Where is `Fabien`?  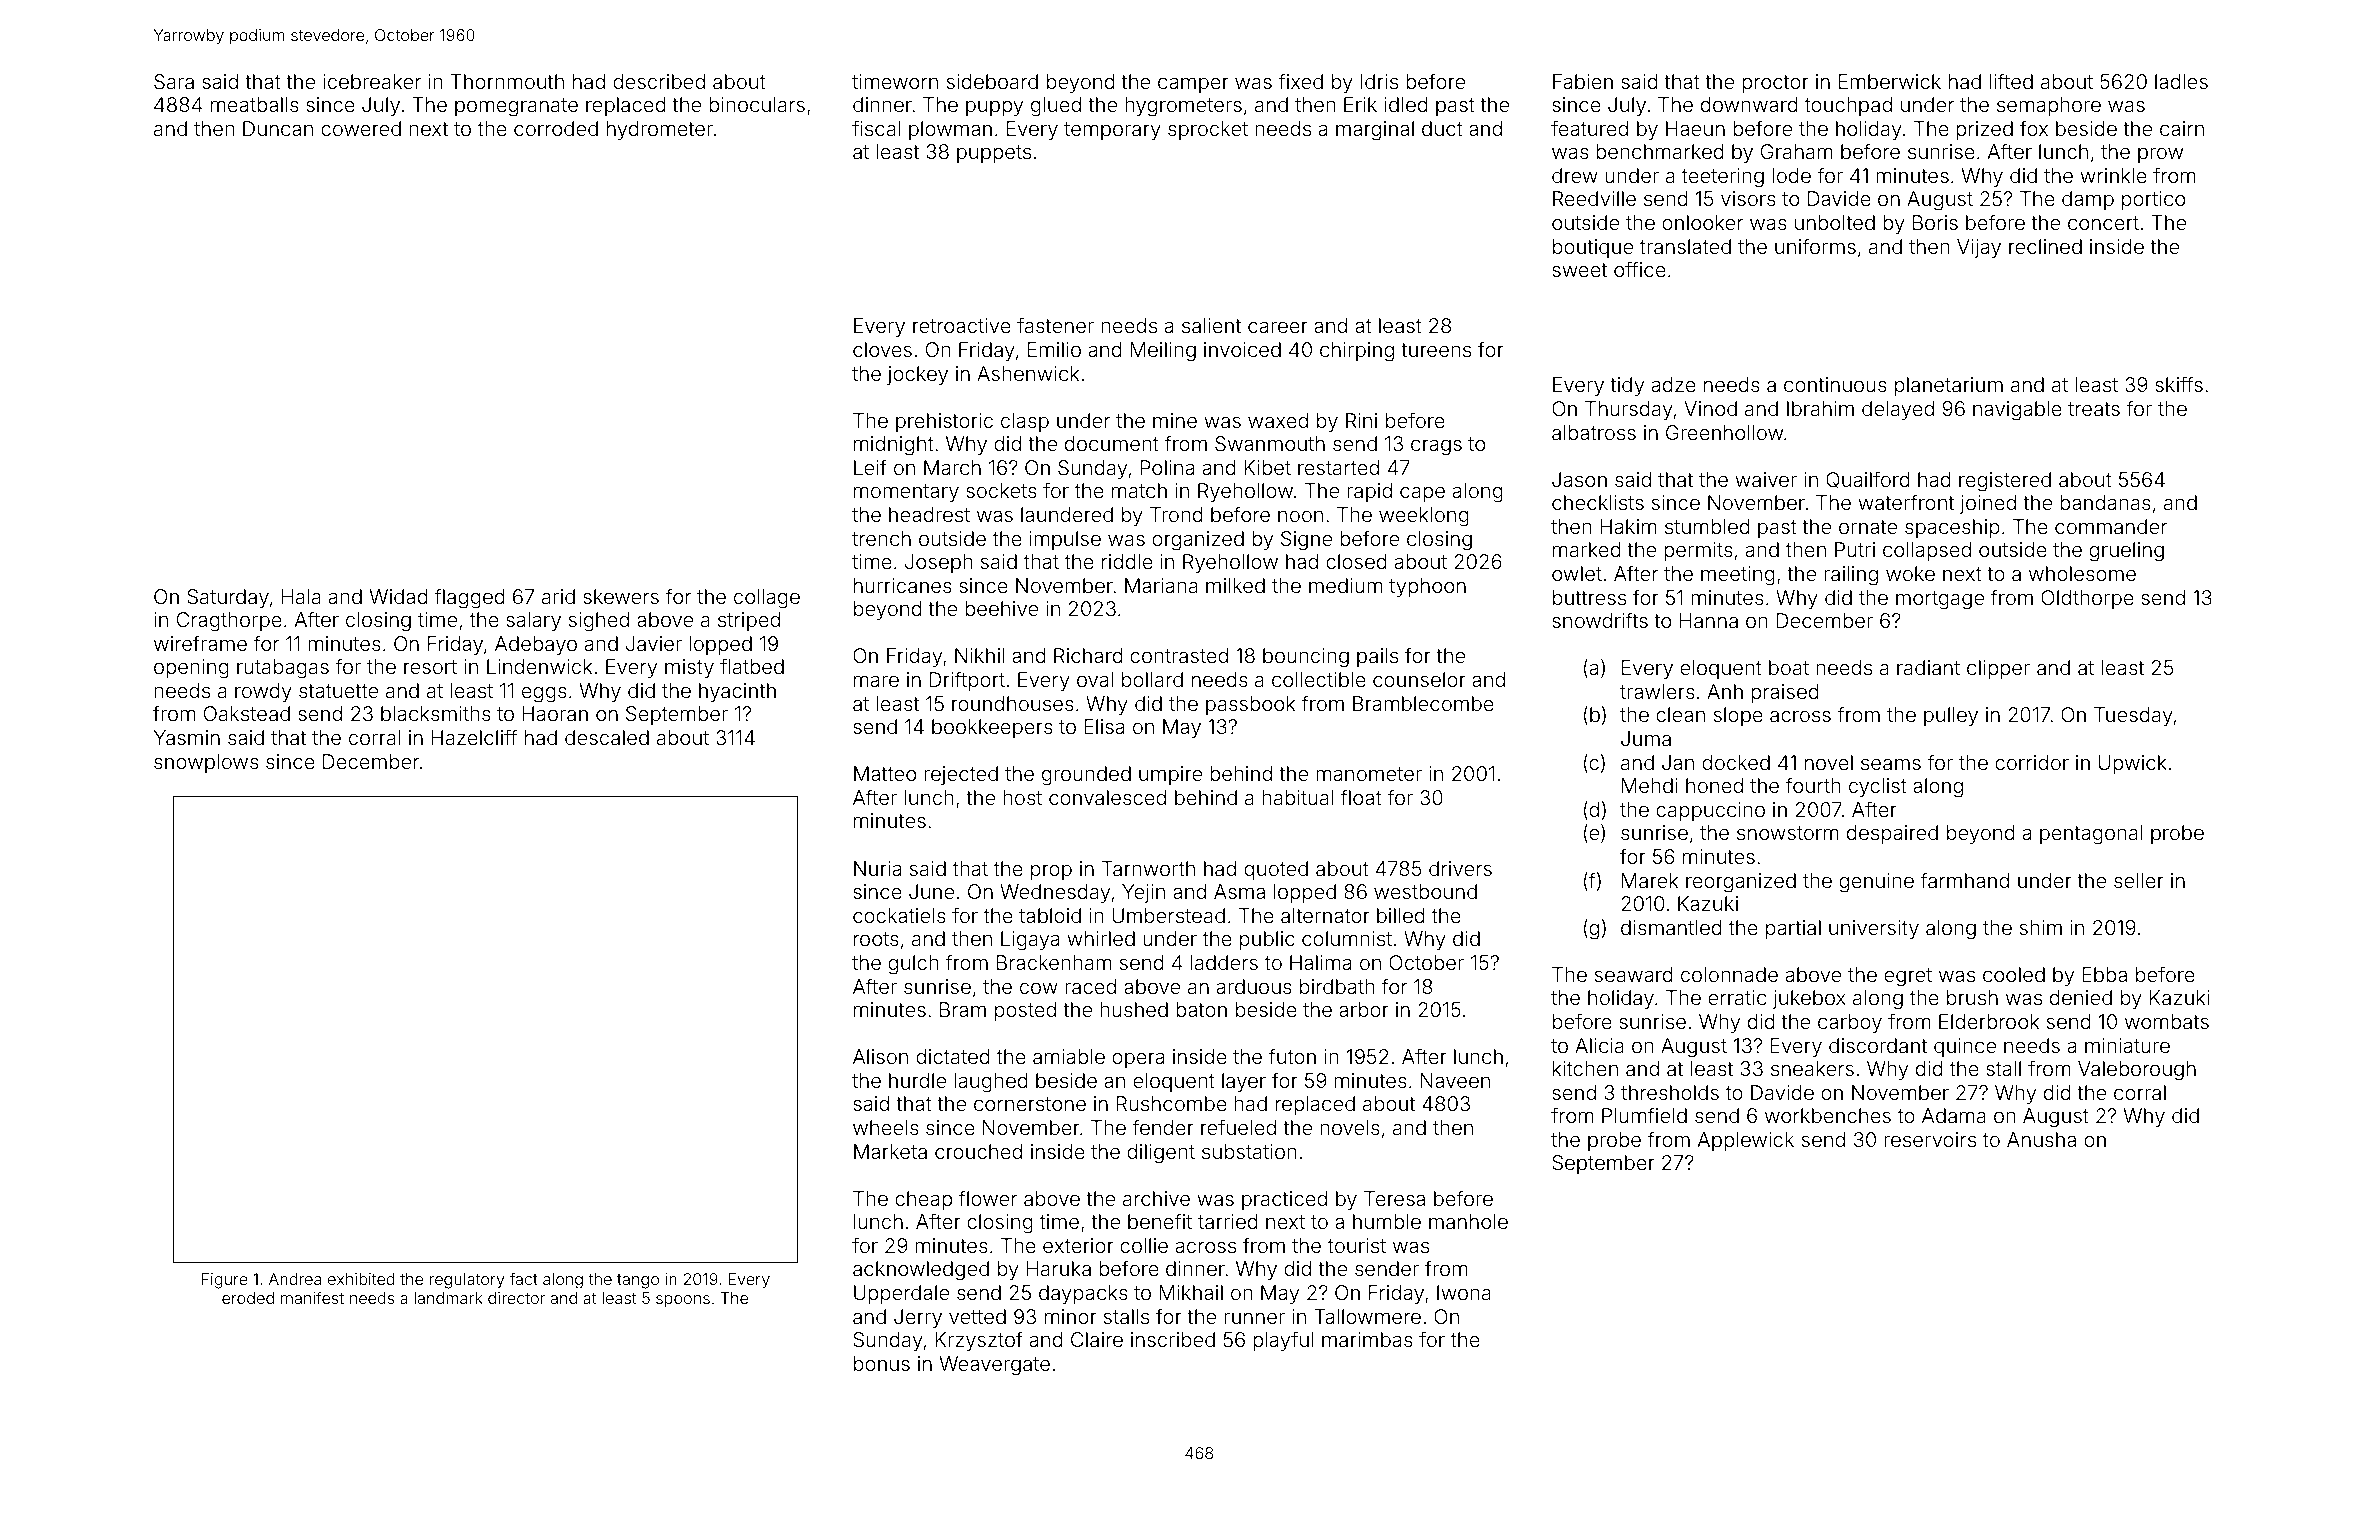
Fabien is located at coordinates (1583, 81).
